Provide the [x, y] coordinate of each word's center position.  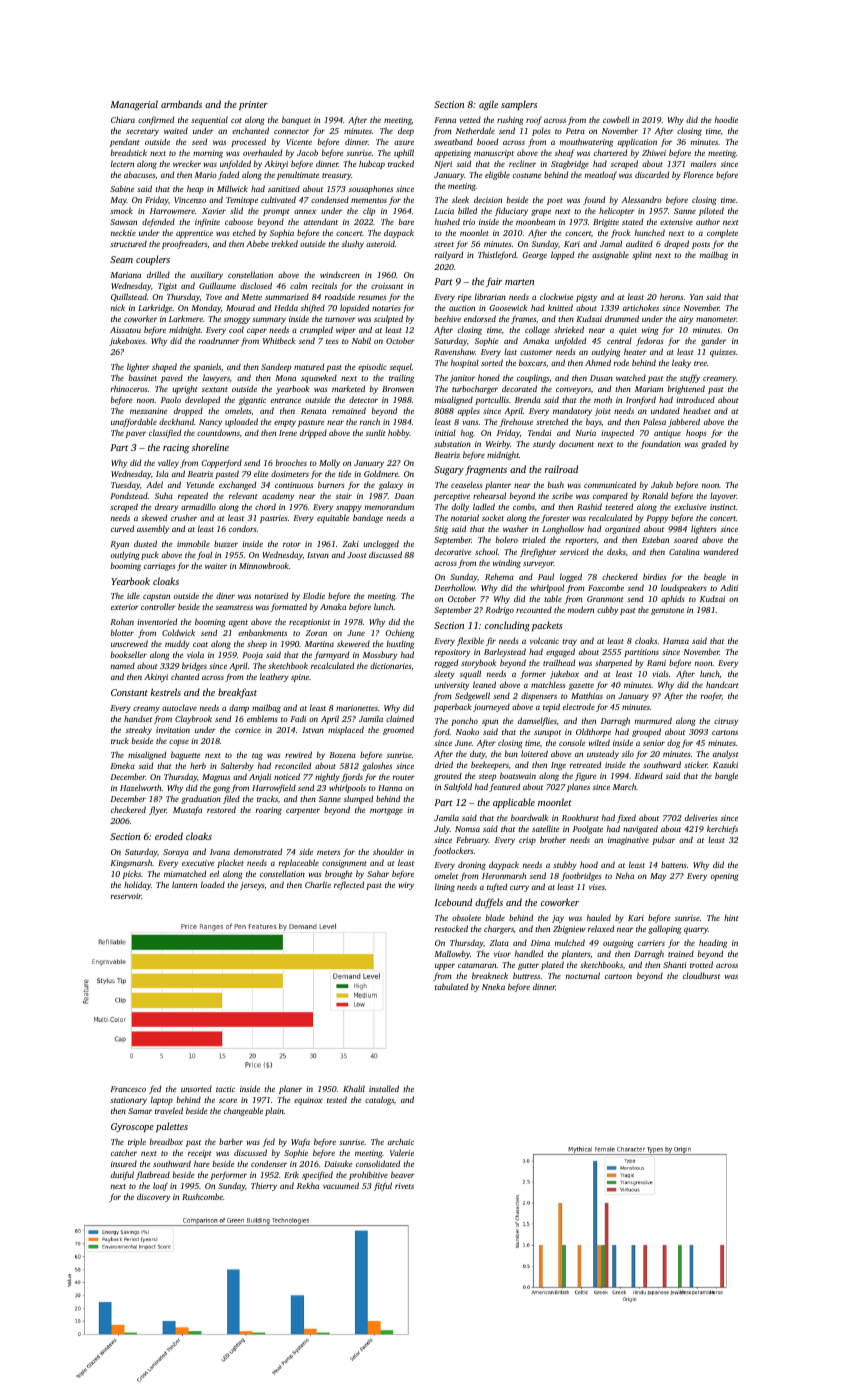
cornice [248, 730]
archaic [401, 1141]
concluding [507, 626]
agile [488, 105]
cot [236, 120]
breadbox [166, 1141]
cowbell [616, 119]
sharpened [613, 663]
